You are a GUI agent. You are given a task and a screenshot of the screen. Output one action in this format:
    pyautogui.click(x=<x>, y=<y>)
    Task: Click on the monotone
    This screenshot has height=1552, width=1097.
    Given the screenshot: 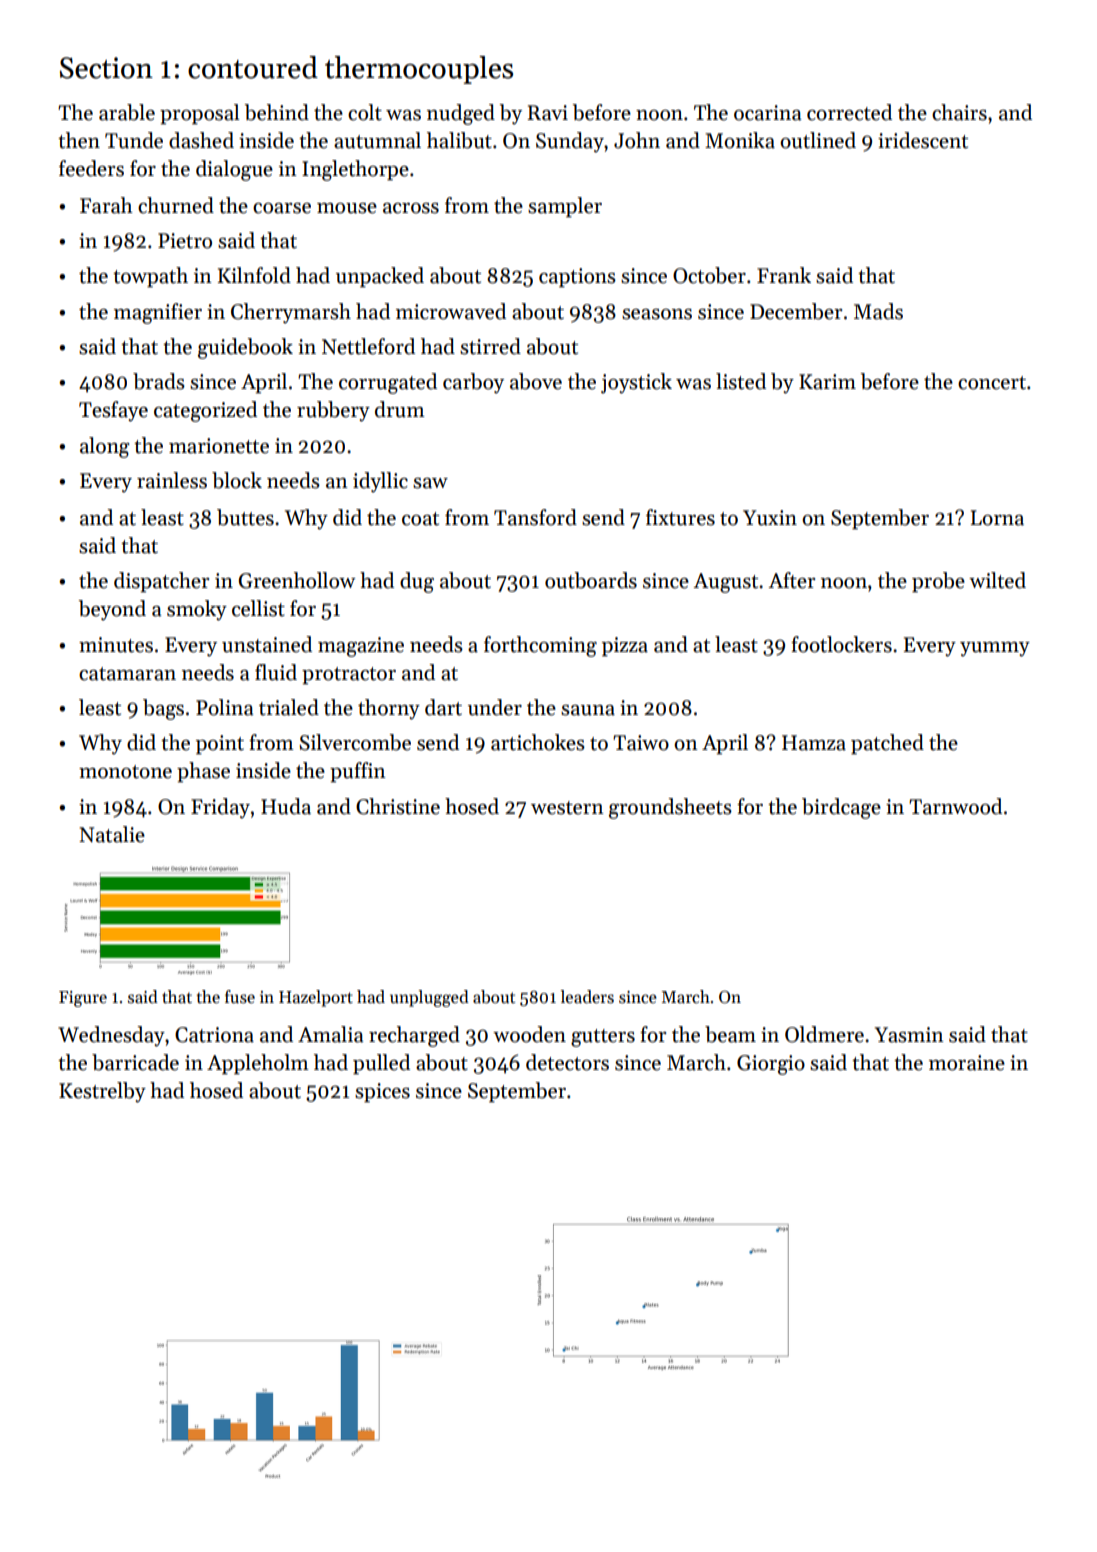 What is the action you would take?
    pyautogui.click(x=125, y=772)
